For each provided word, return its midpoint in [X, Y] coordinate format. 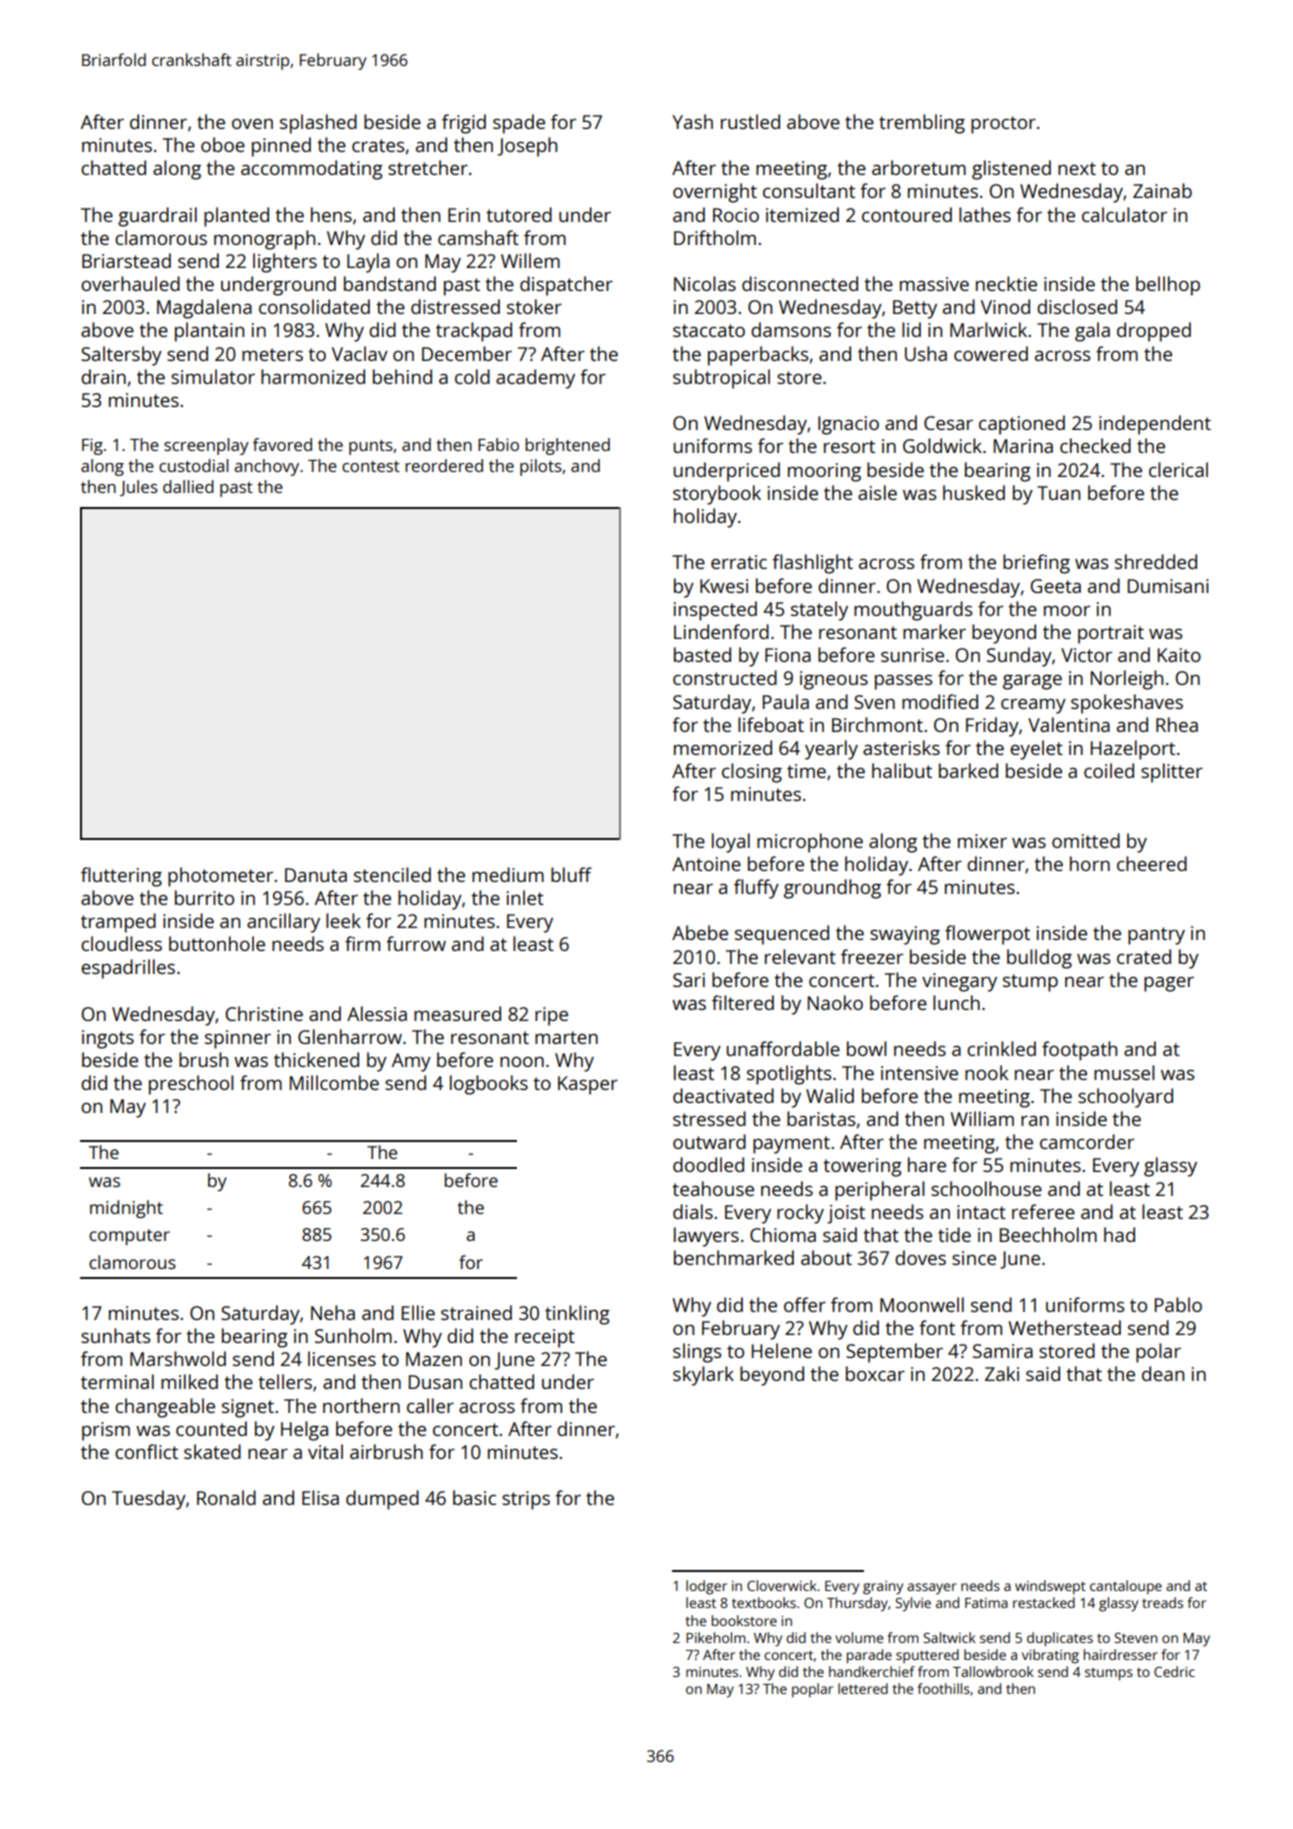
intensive [919, 1073]
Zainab [1162, 190]
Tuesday [149, 1500]
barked [968, 770]
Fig [92, 446]
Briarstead [126, 260]
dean [1163, 1373]
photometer [220, 877]
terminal [117, 1381]
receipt [545, 1338]
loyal [731, 843]
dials [693, 1211]
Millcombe [334, 1082]
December [467, 353]
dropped [1154, 332]
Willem [530, 260]
